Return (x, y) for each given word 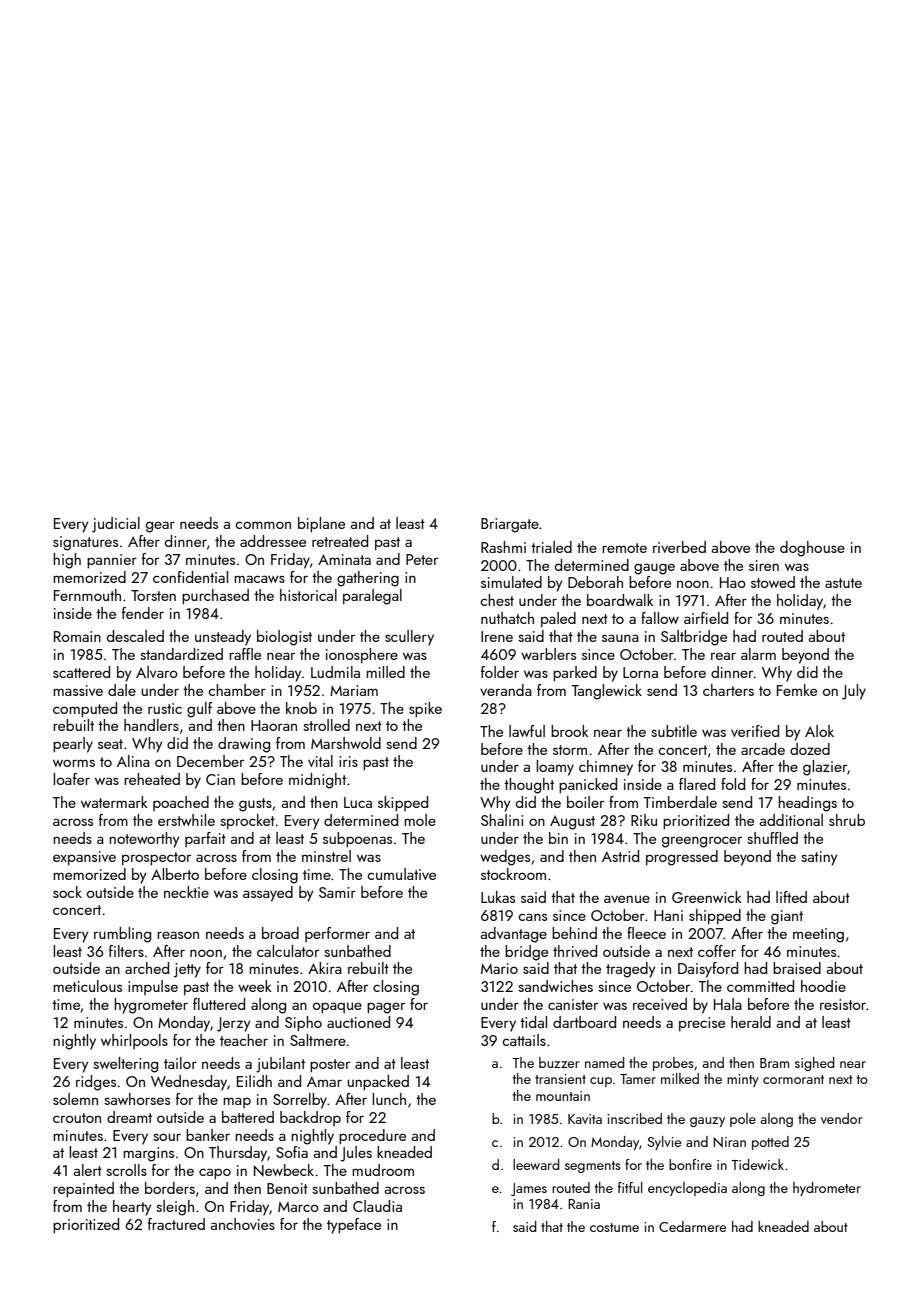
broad (280, 933)
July (854, 692)
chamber (237, 690)
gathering (368, 579)
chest (497, 600)
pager (386, 1008)
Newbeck (284, 1170)
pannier (112, 561)
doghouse (812, 549)
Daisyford (708, 970)
